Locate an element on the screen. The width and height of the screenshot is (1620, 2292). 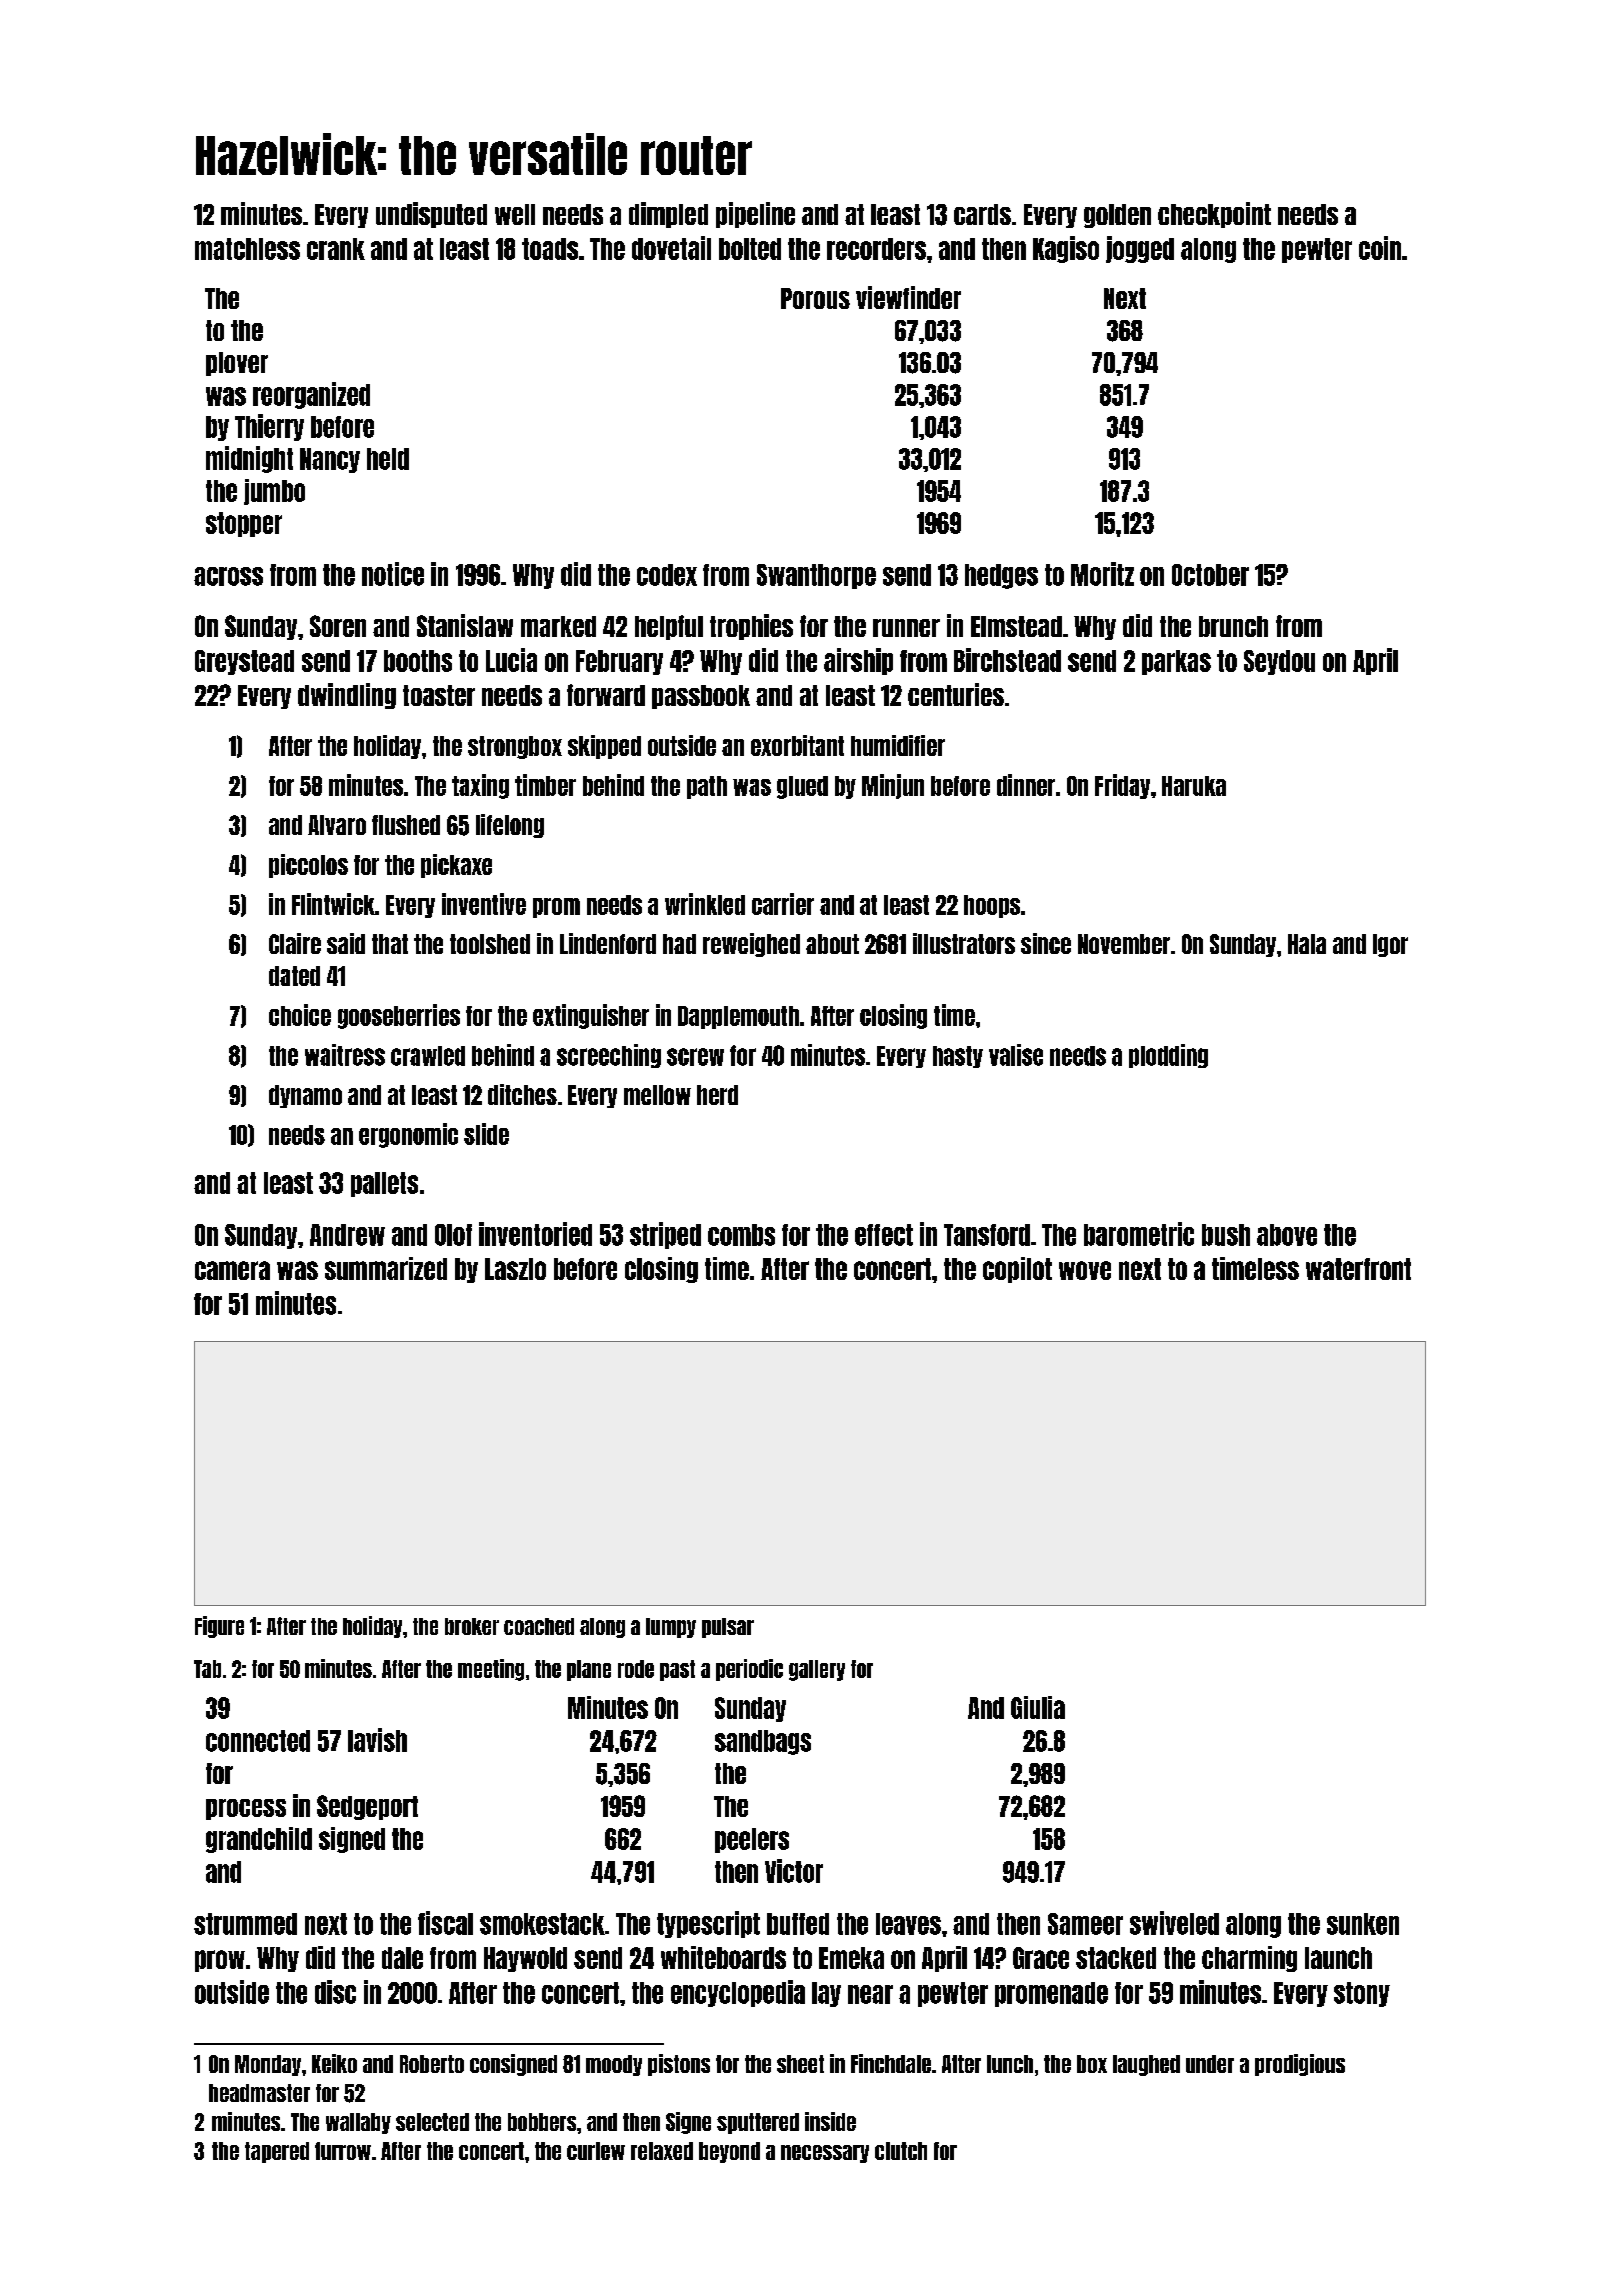
Laszlo is located at coordinates (515, 1269).
